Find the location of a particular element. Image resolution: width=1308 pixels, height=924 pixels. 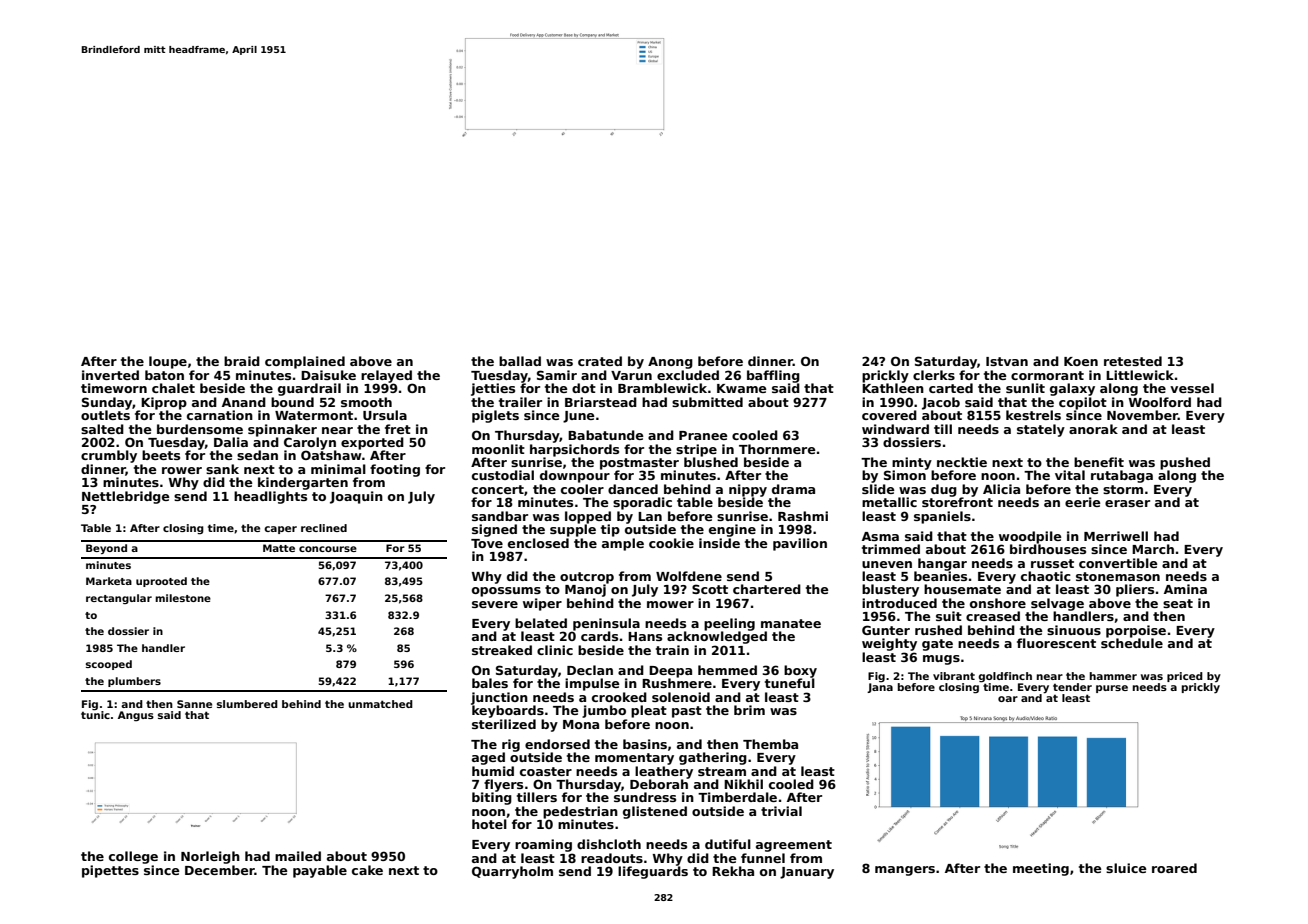

streaked is located at coordinates (502, 650).
